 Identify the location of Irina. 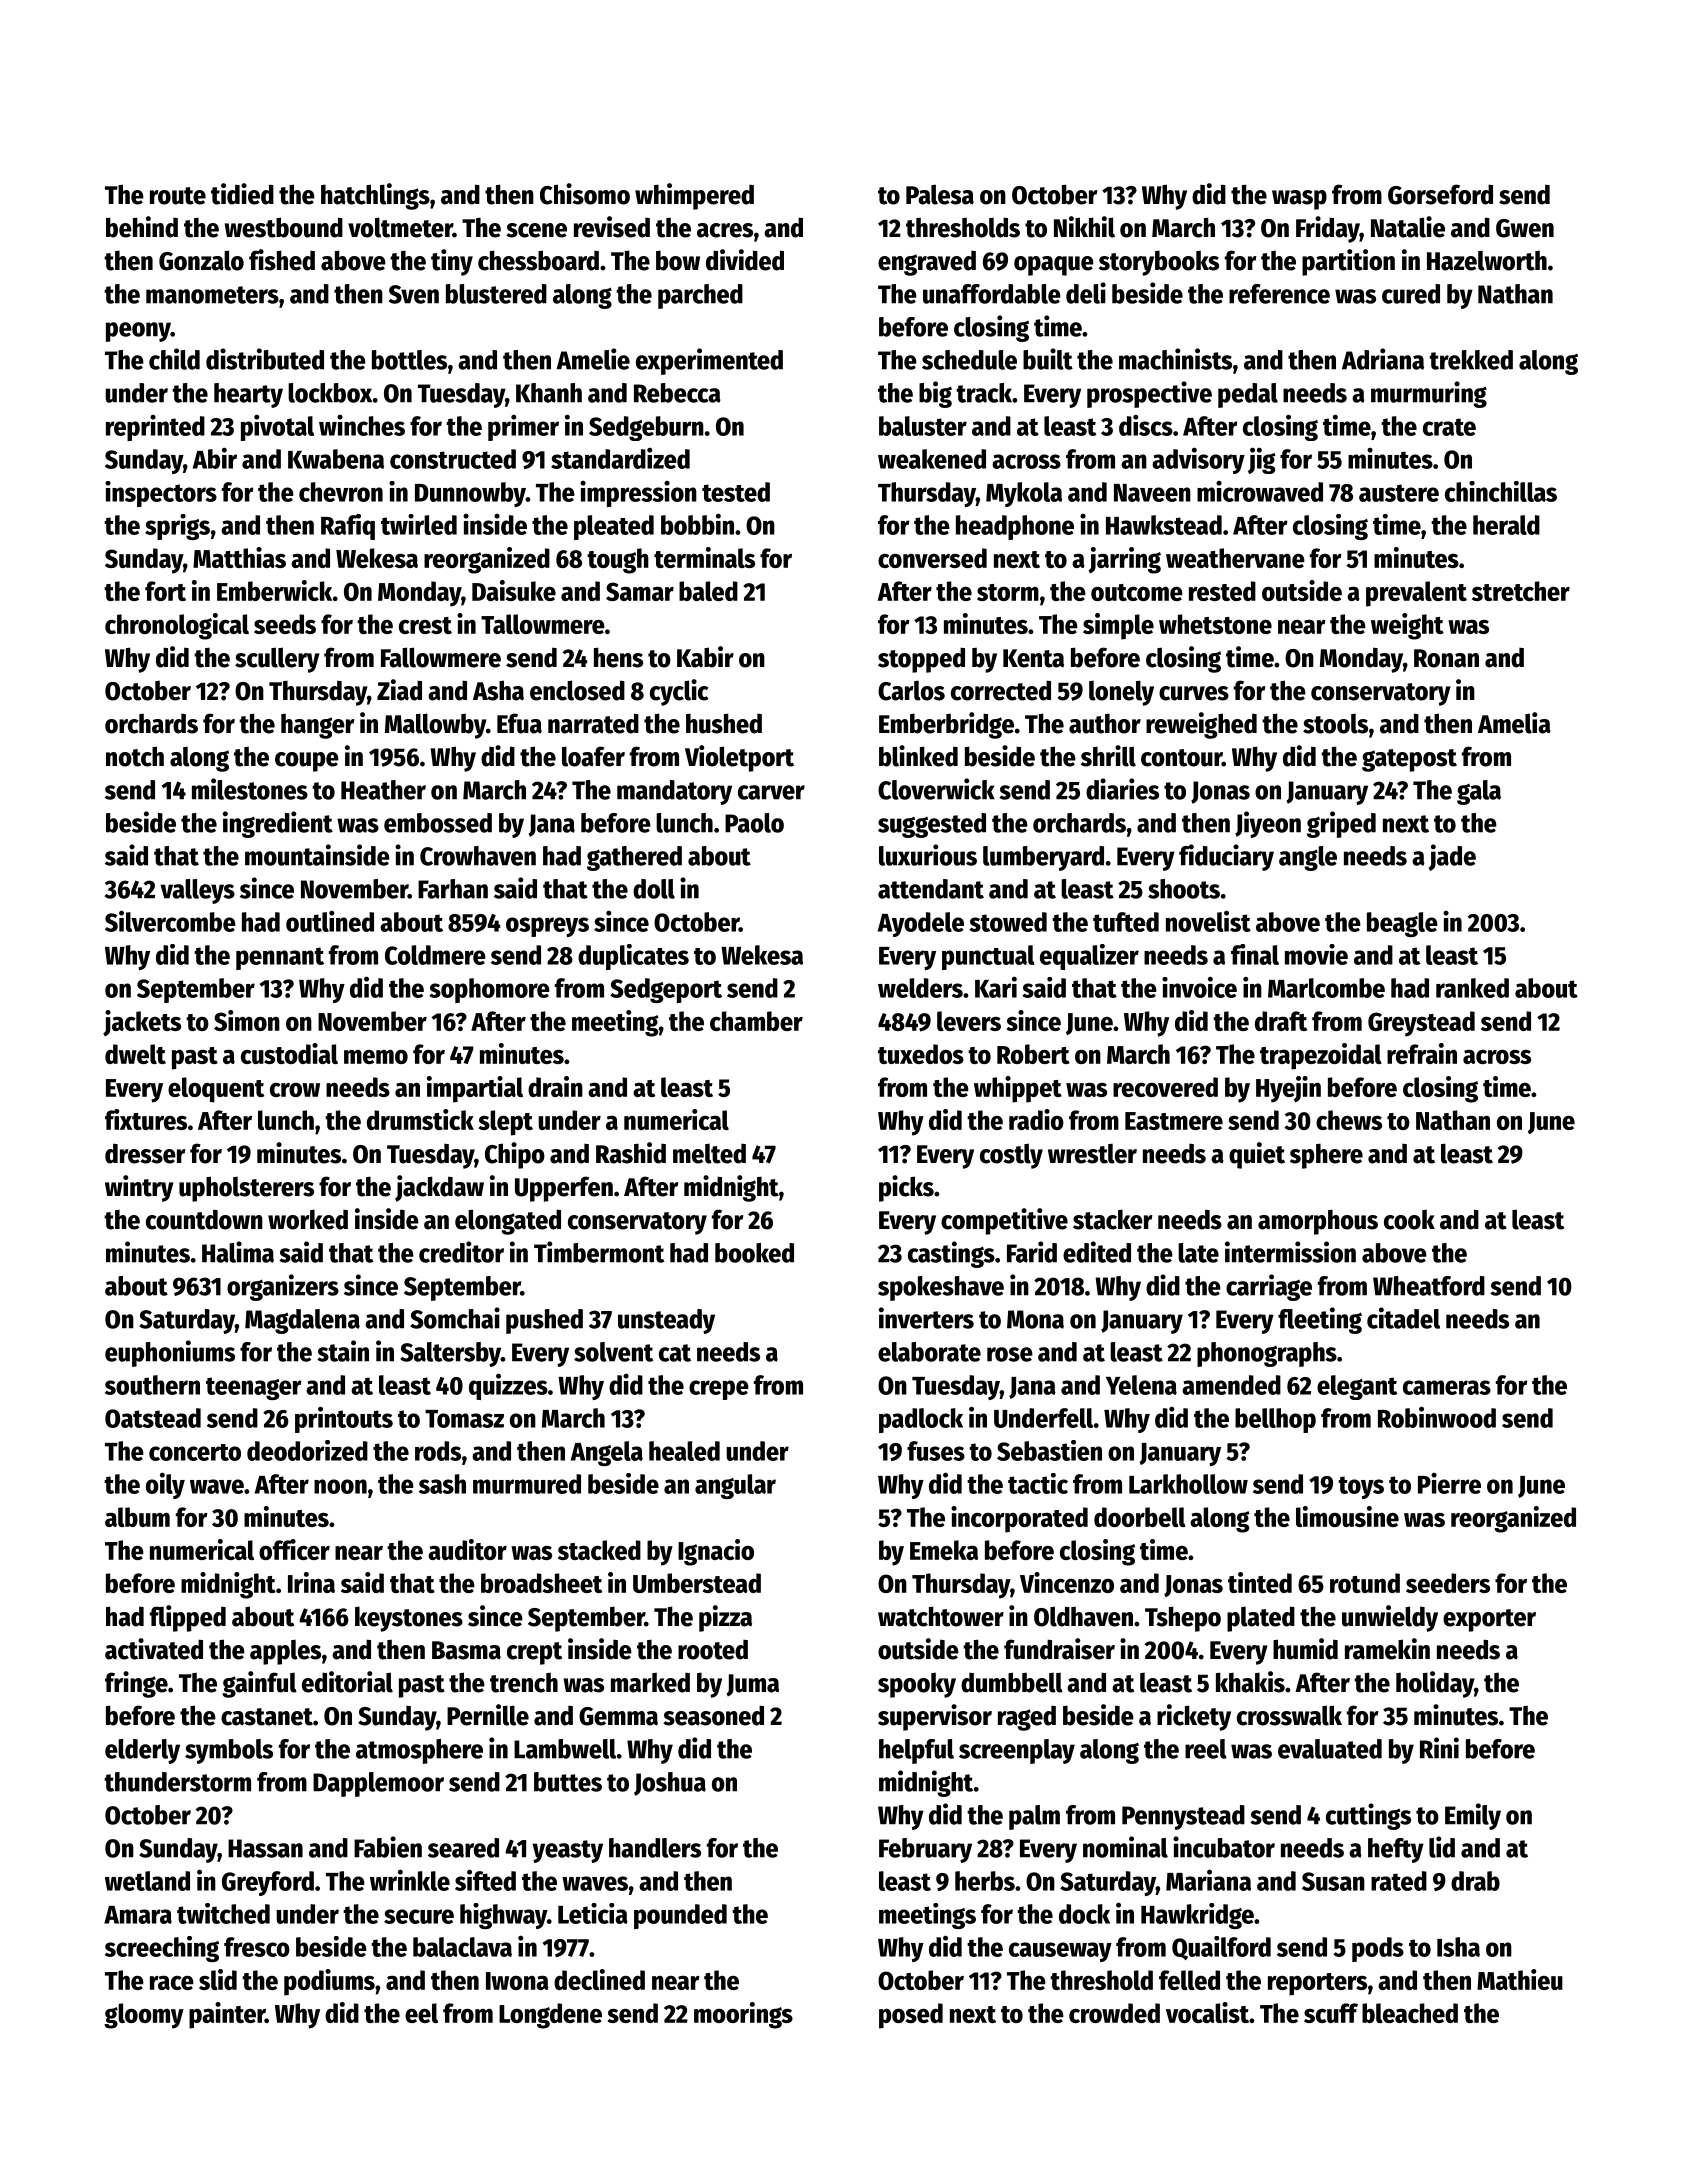
(311, 1582).
